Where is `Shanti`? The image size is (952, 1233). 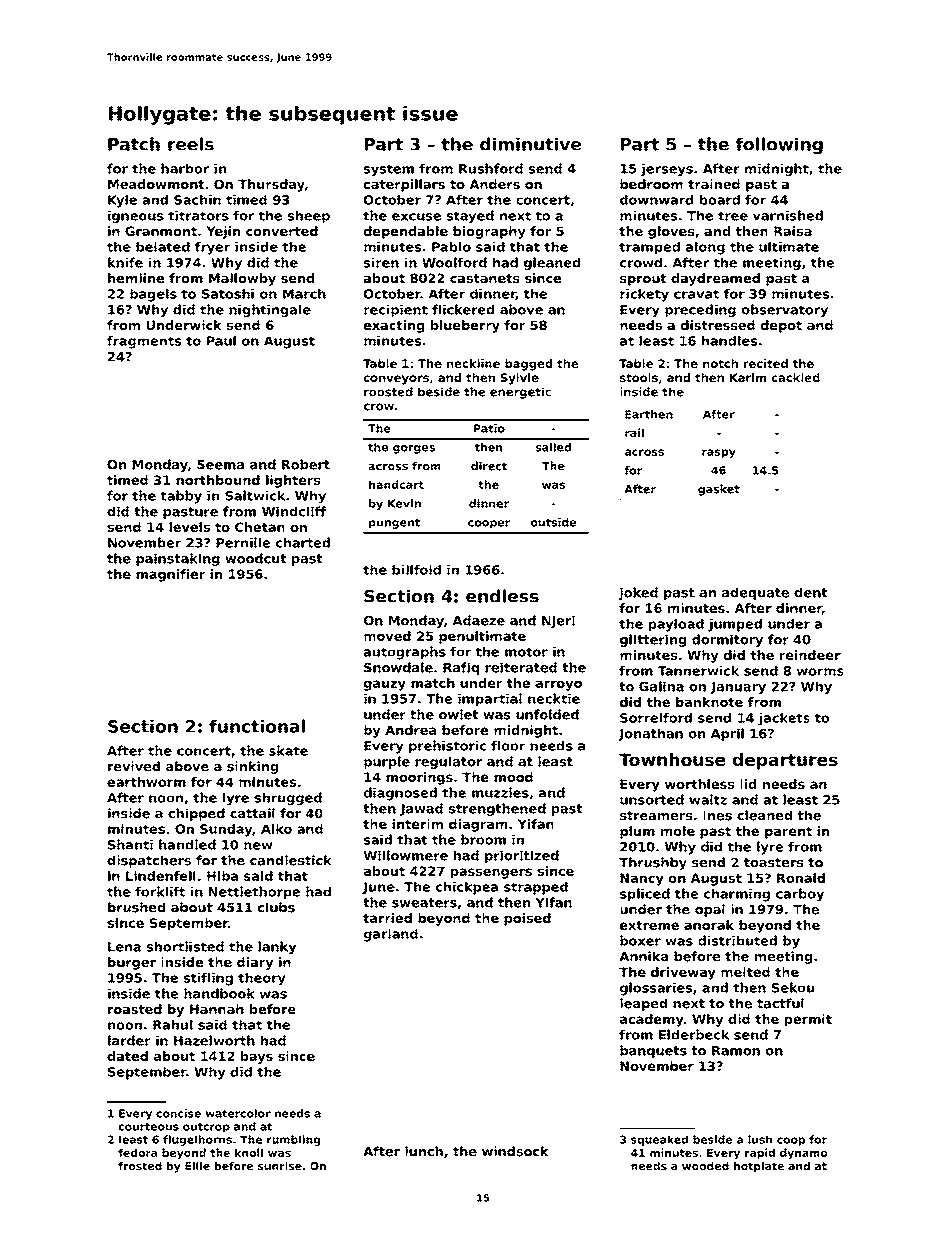
Shanti is located at coordinates (130, 844).
